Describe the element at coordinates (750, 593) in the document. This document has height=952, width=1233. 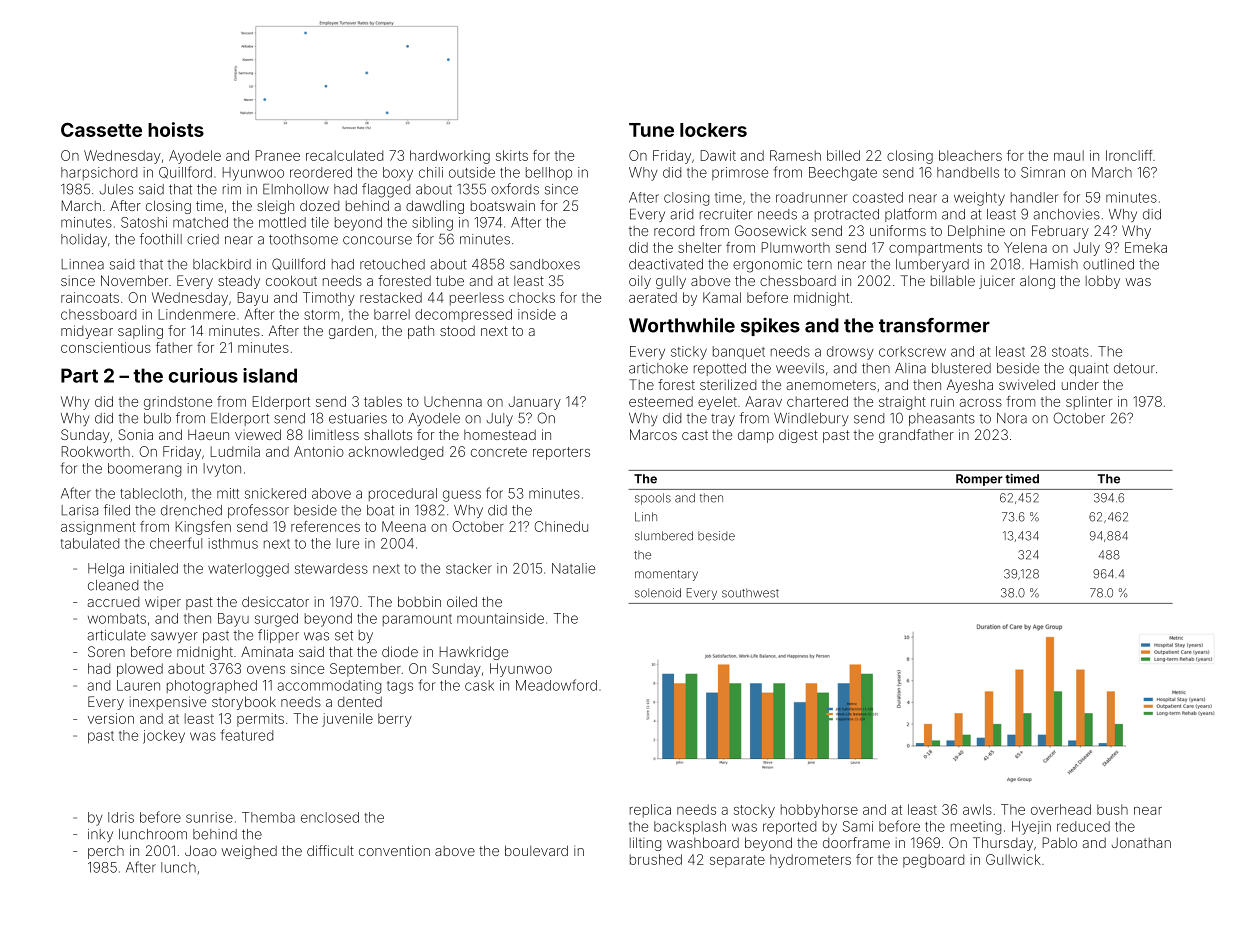
I see `southwest` at that location.
